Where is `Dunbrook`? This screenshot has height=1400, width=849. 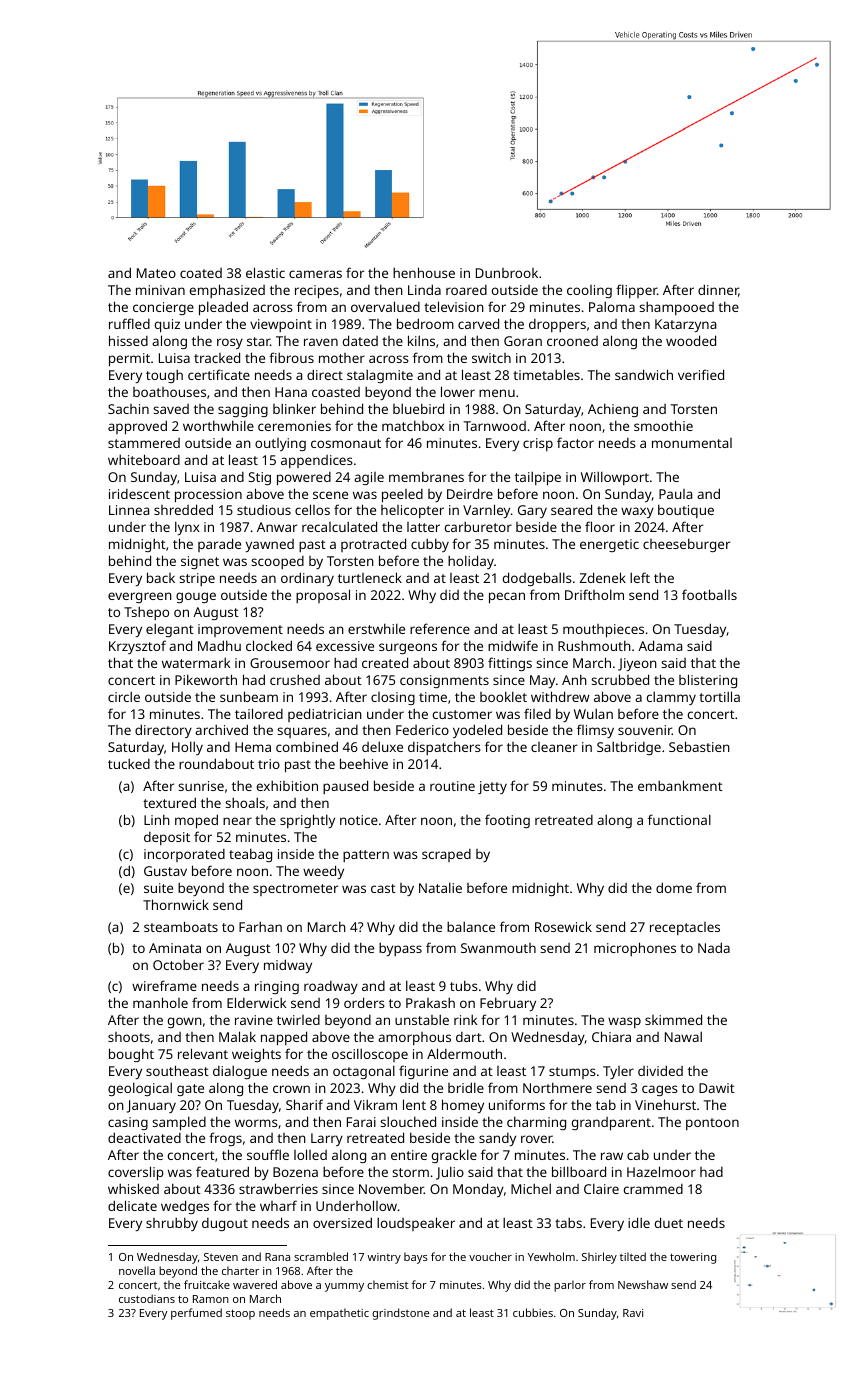 Dunbrook is located at coordinates (507, 273).
